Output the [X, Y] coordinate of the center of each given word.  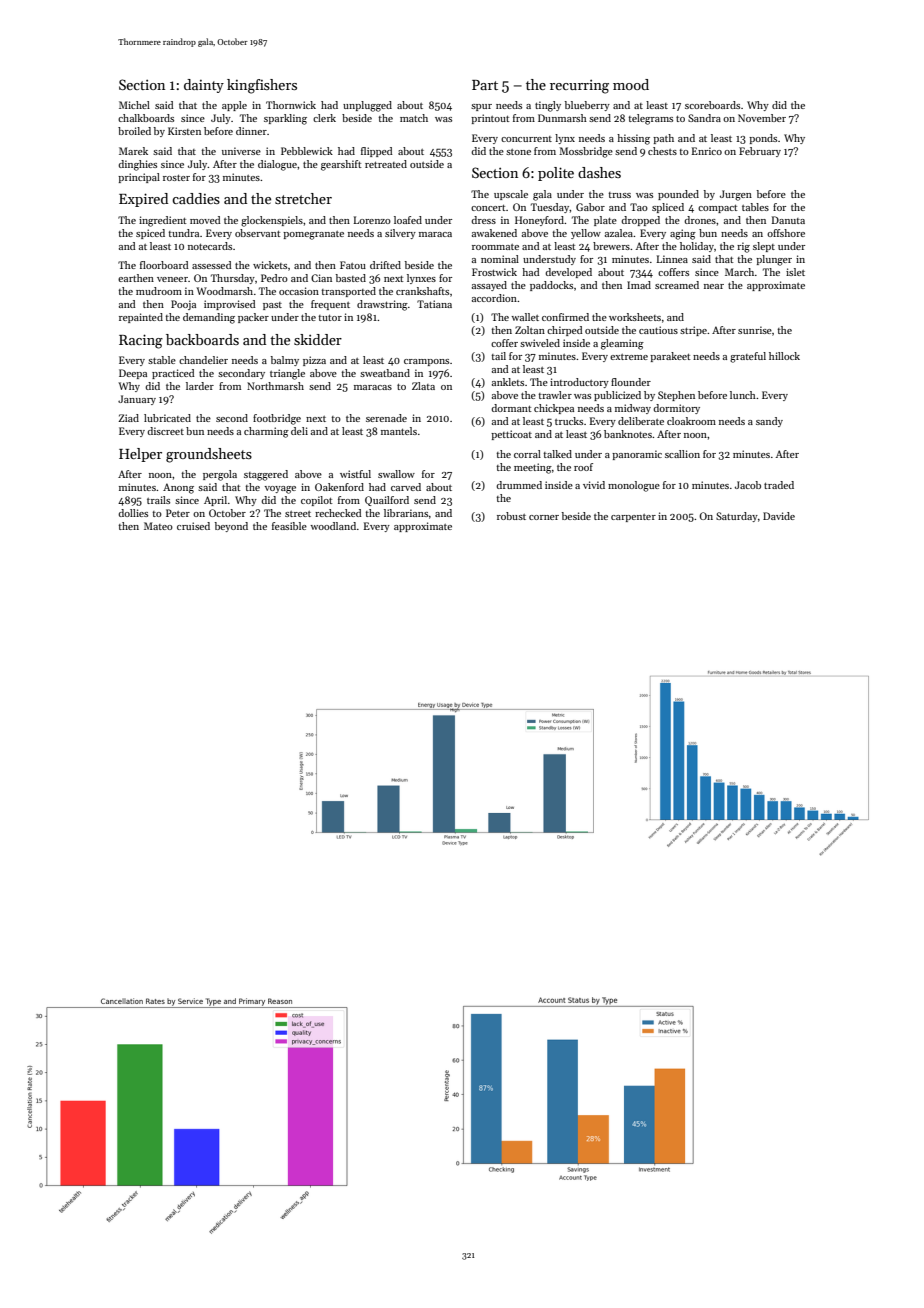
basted [351, 278]
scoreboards [712, 105]
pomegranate [313, 235]
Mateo [158, 526]
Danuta [788, 220]
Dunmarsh [562, 118]
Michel [134, 105]
